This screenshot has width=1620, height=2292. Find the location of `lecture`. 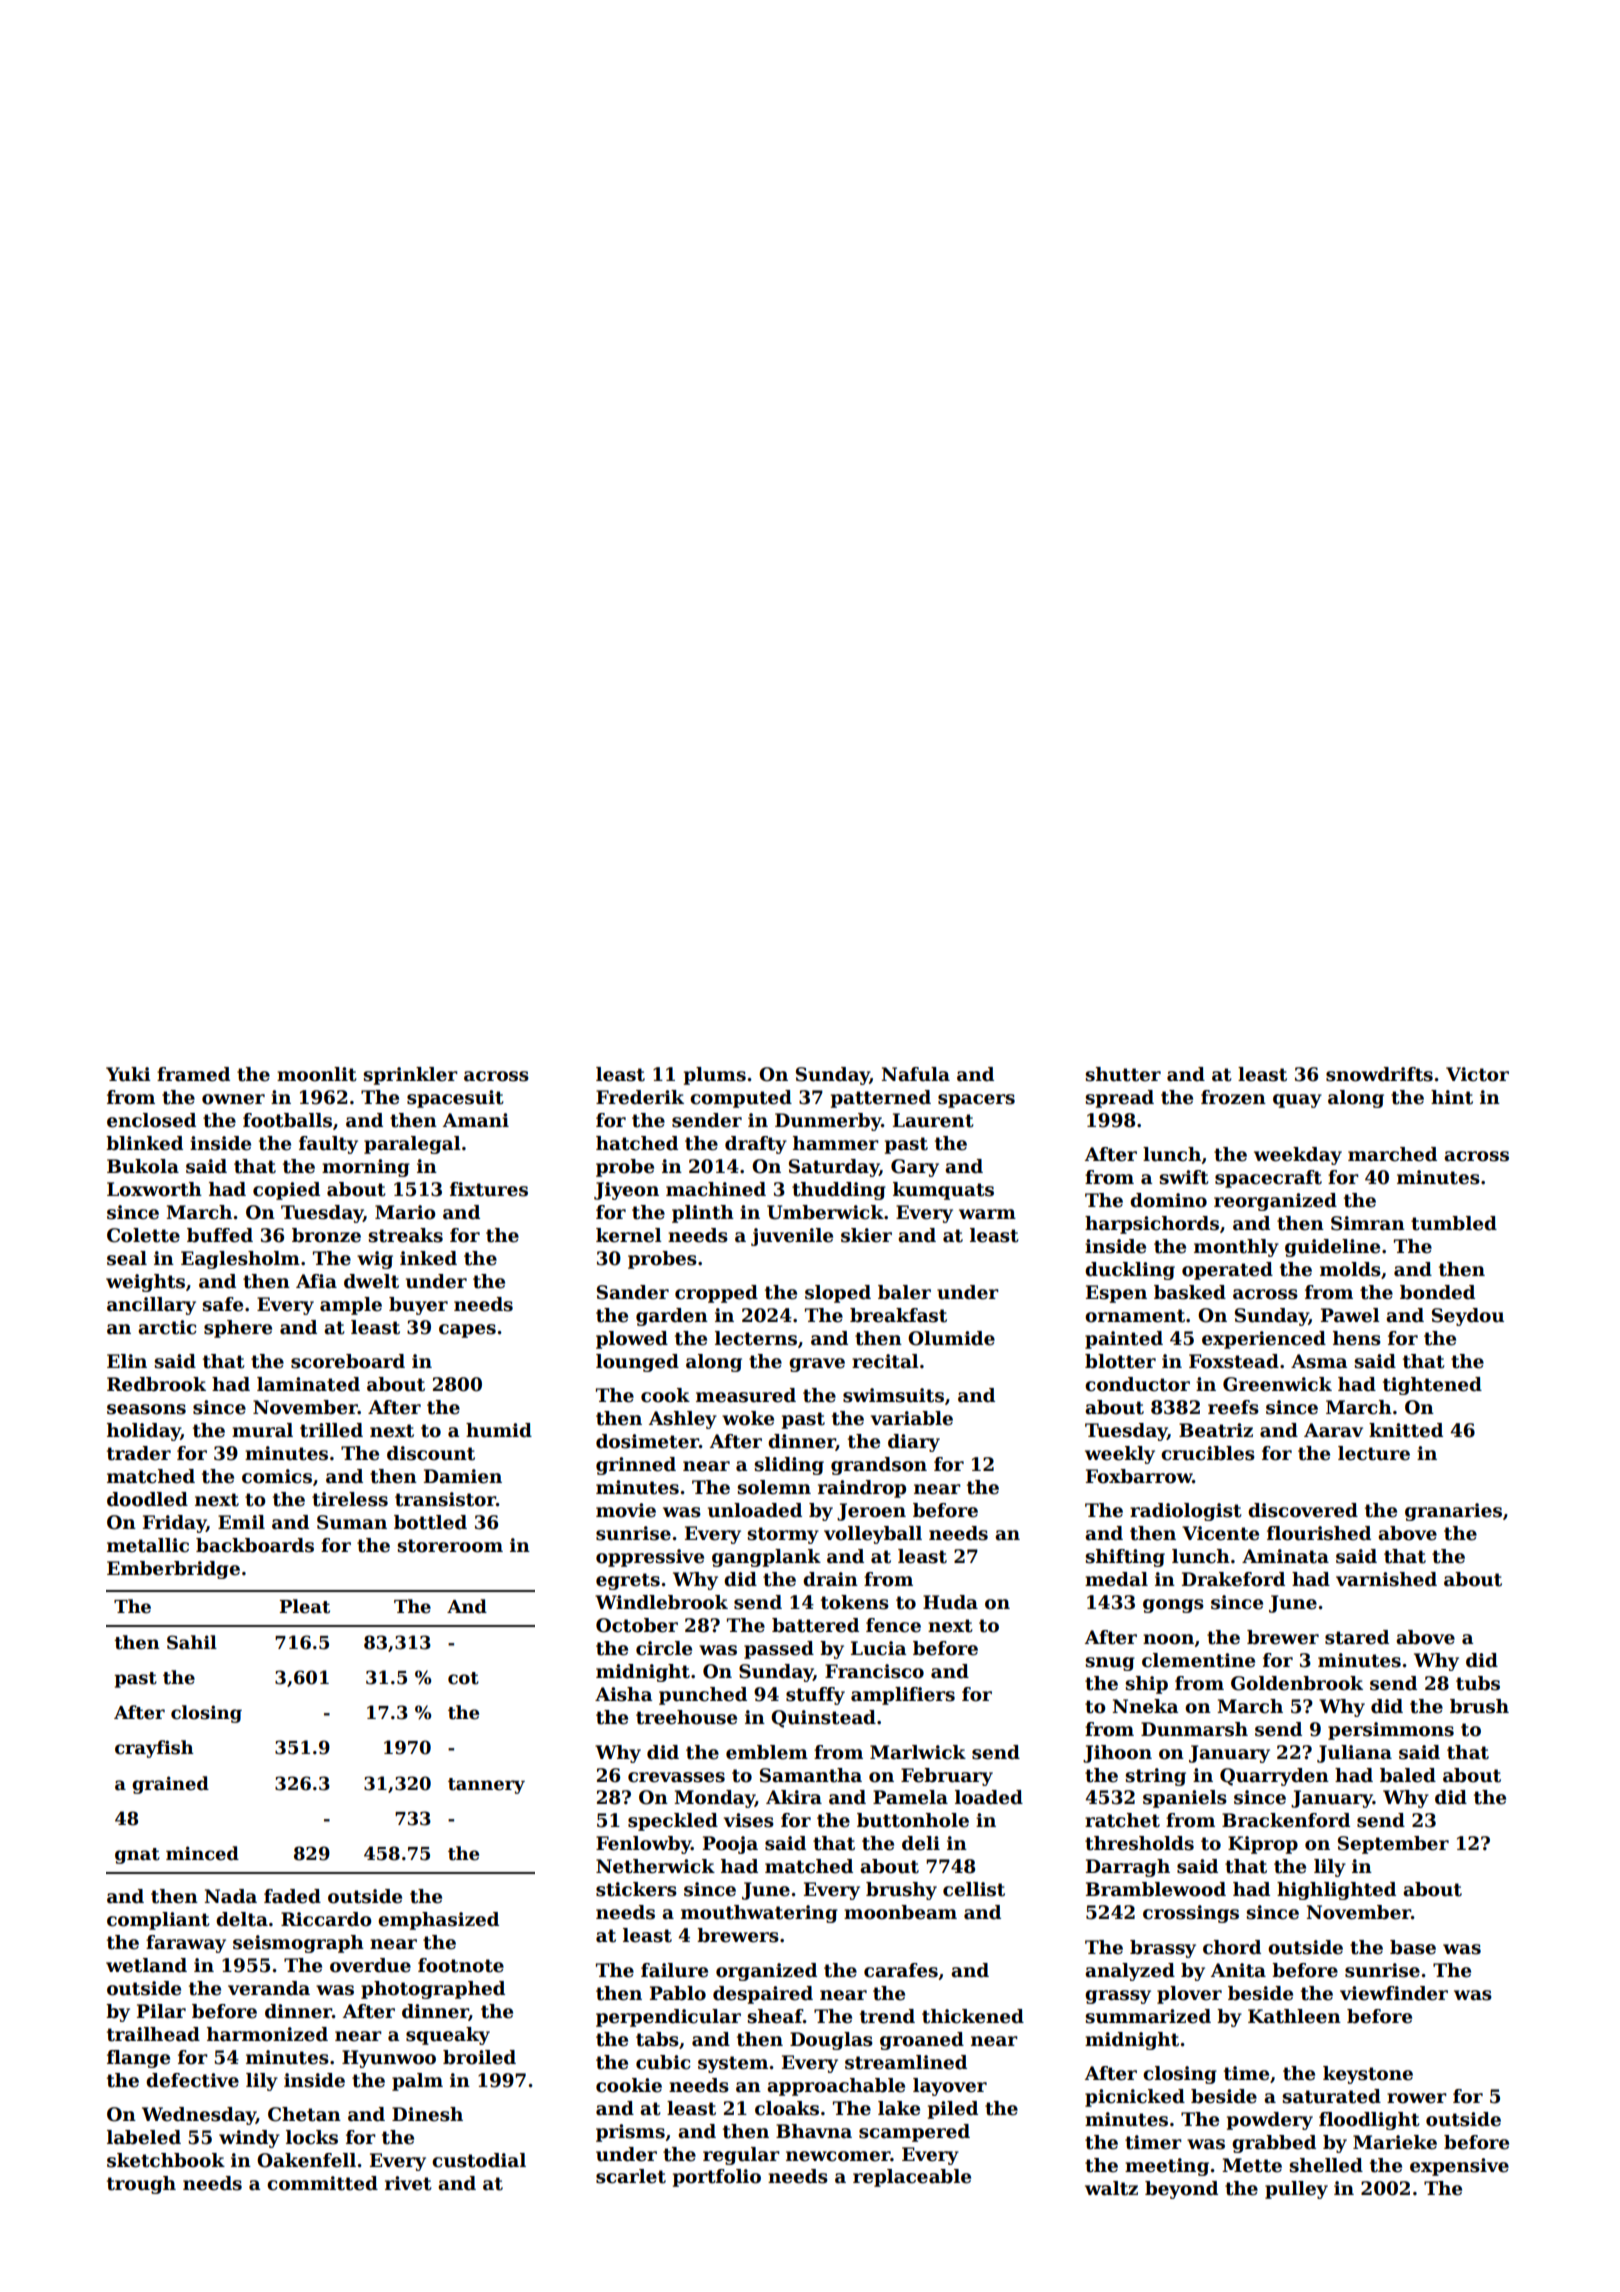

lecture is located at coordinates (1374, 1453).
